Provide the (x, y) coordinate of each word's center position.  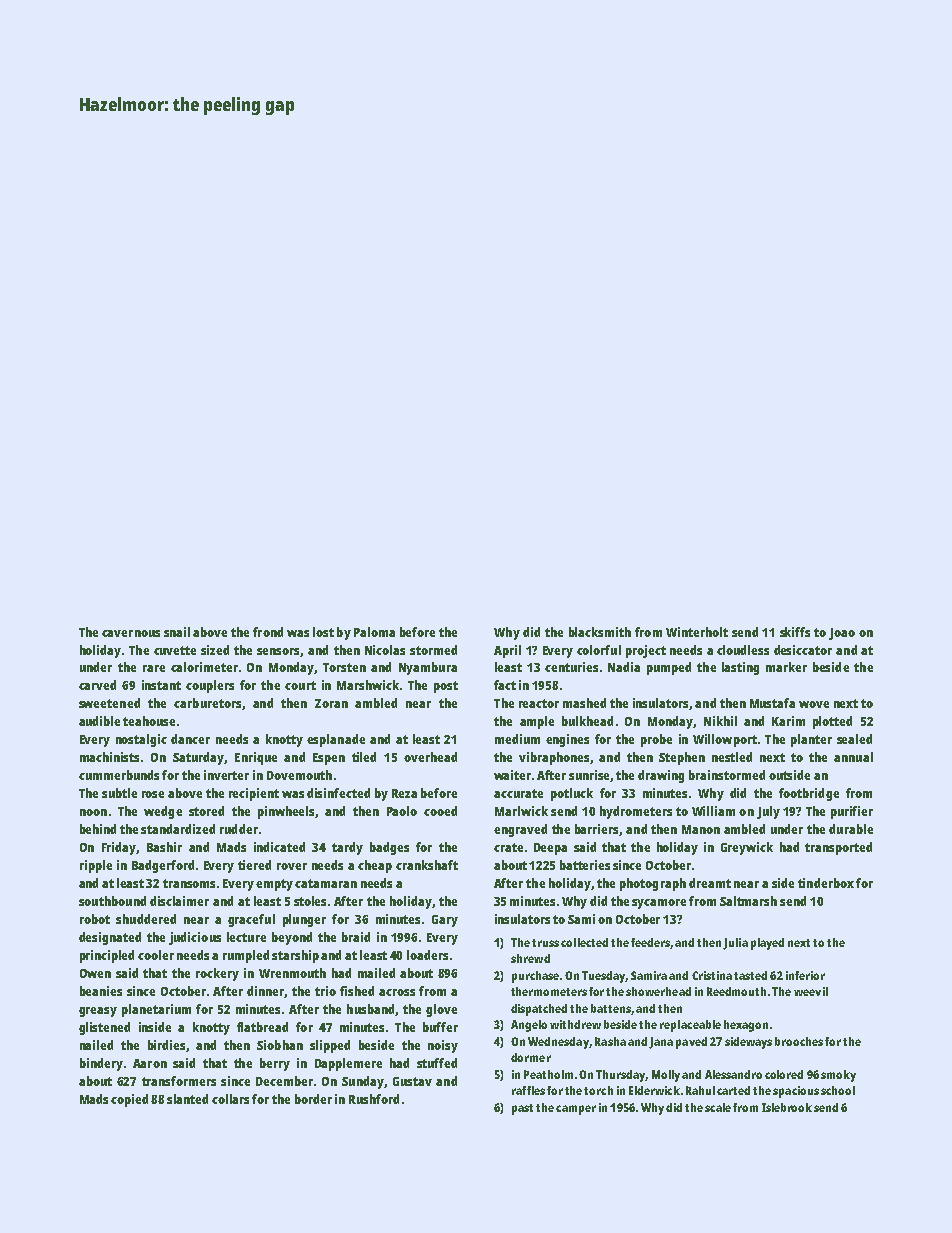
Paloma (374, 632)
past (522, 1109)
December (284, 1081)
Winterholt (697, 632)
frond (268, 632)
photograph (653, 884)
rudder (239, 829)
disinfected (338, 793)
